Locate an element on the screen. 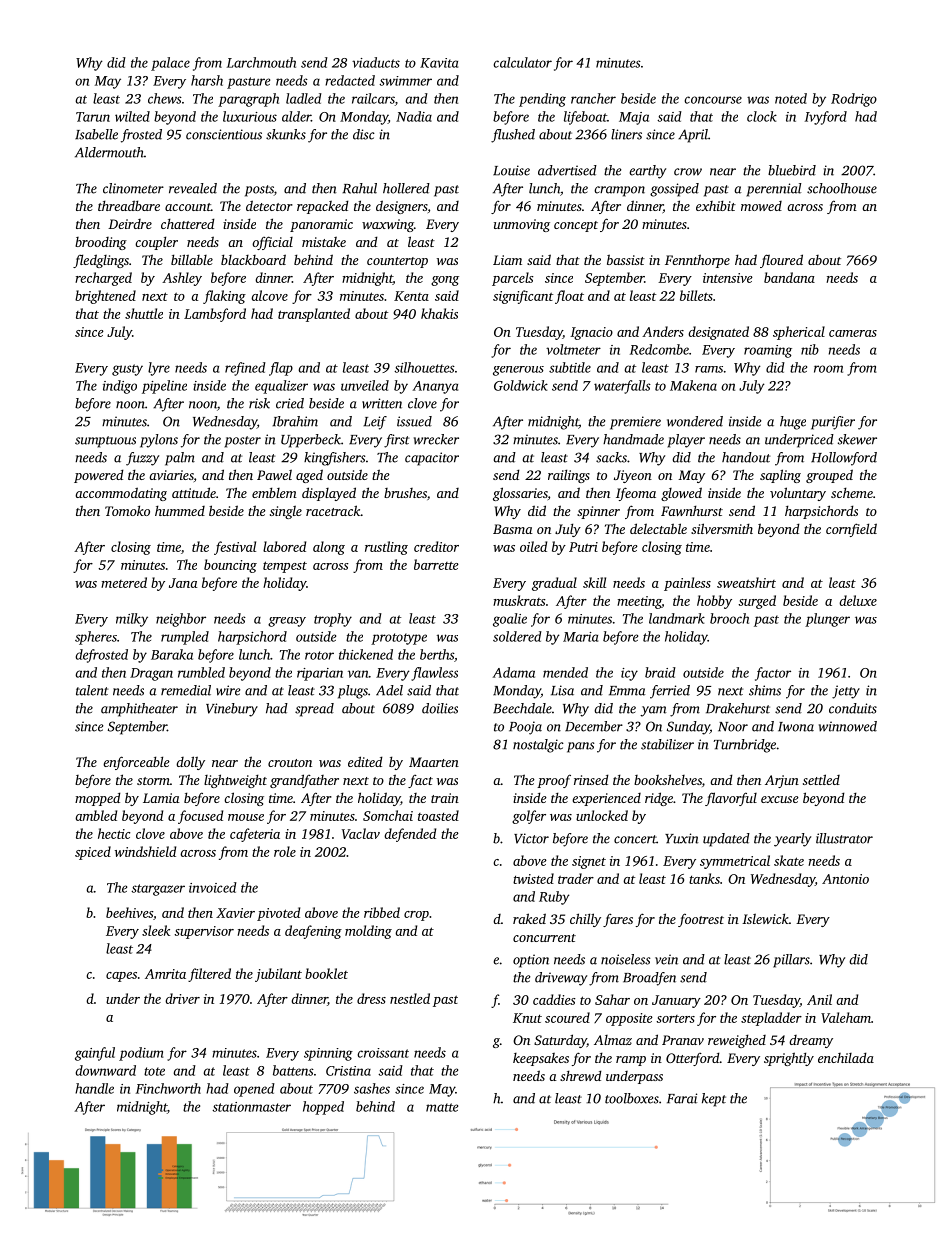 This screenshot has height=1233, width=952. enforceable is located at coordinates (136, 763).
